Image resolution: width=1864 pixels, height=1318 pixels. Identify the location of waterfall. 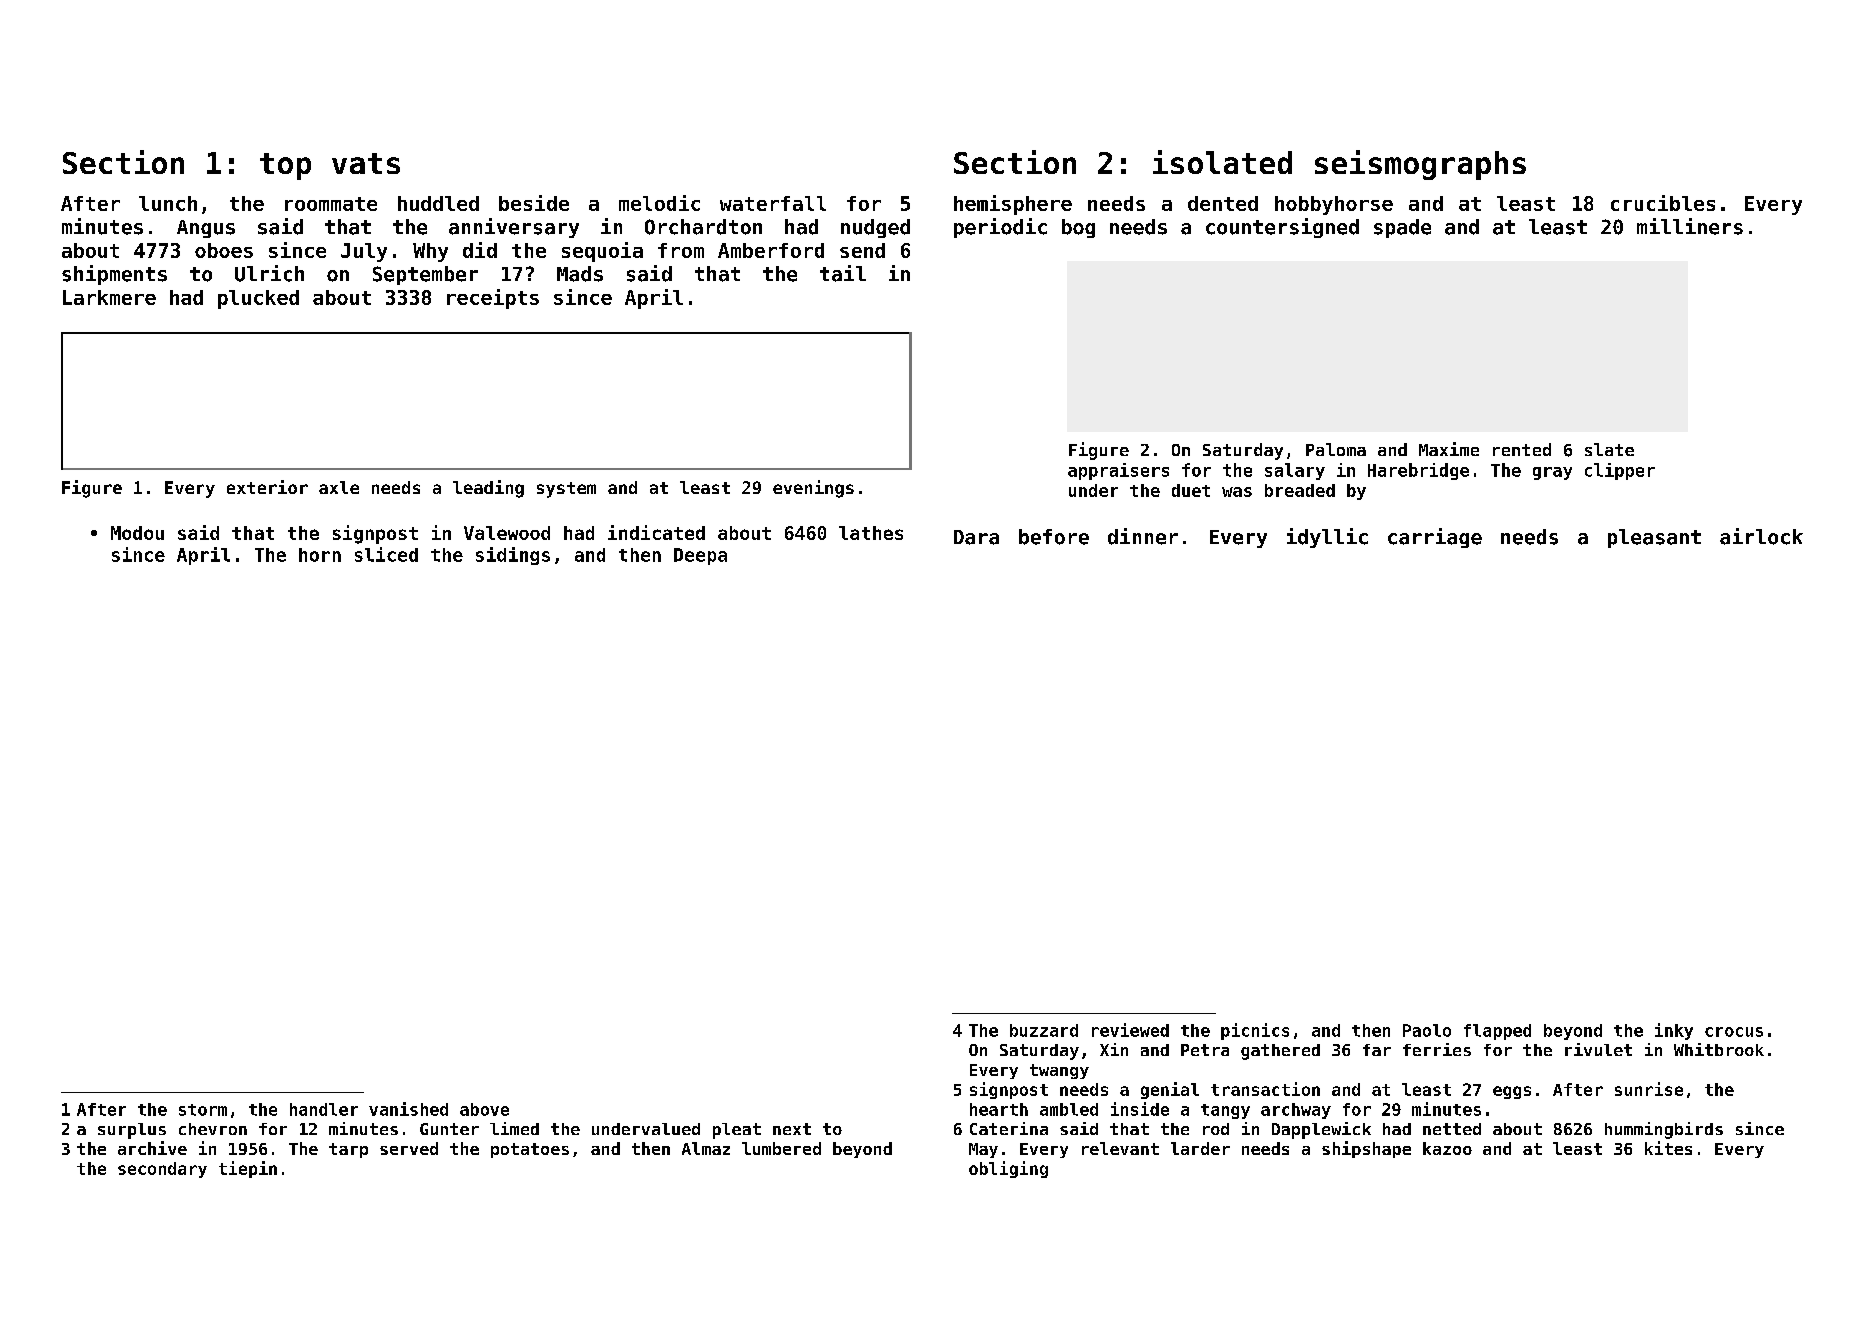
(773, 203).
